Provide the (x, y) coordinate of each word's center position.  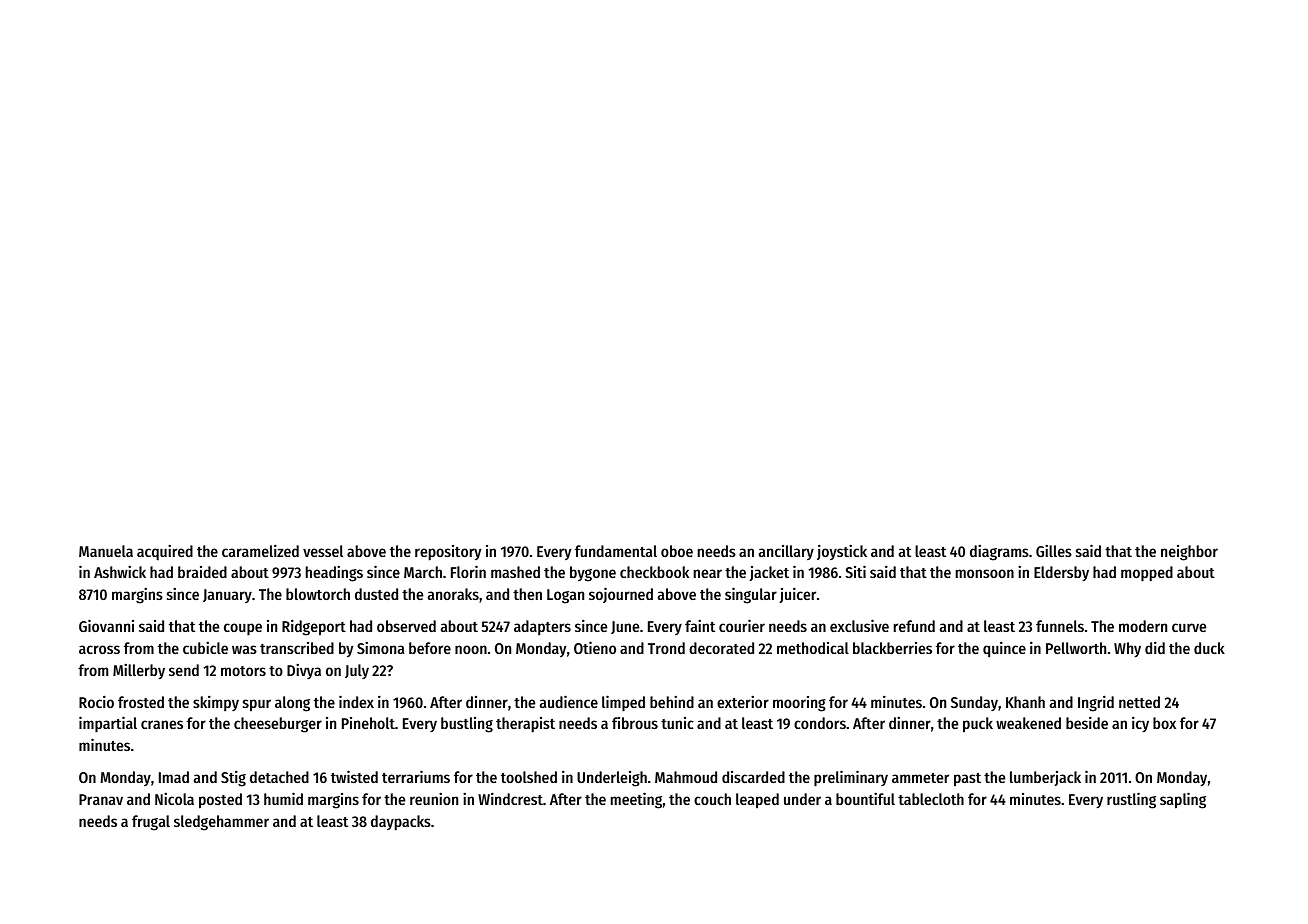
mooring (799, 704)
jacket (769, 573)
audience (569, 701)
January (227, 596)
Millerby (139, 671)
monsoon (985, 573)
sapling (1183, 800)
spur (257, 705)
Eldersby (1061, 573)
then (527, 594)
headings (334, 573)
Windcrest (510, 798)
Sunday (974, 703)
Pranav (101, 799)
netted (1139, 702)
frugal (151, 823)
